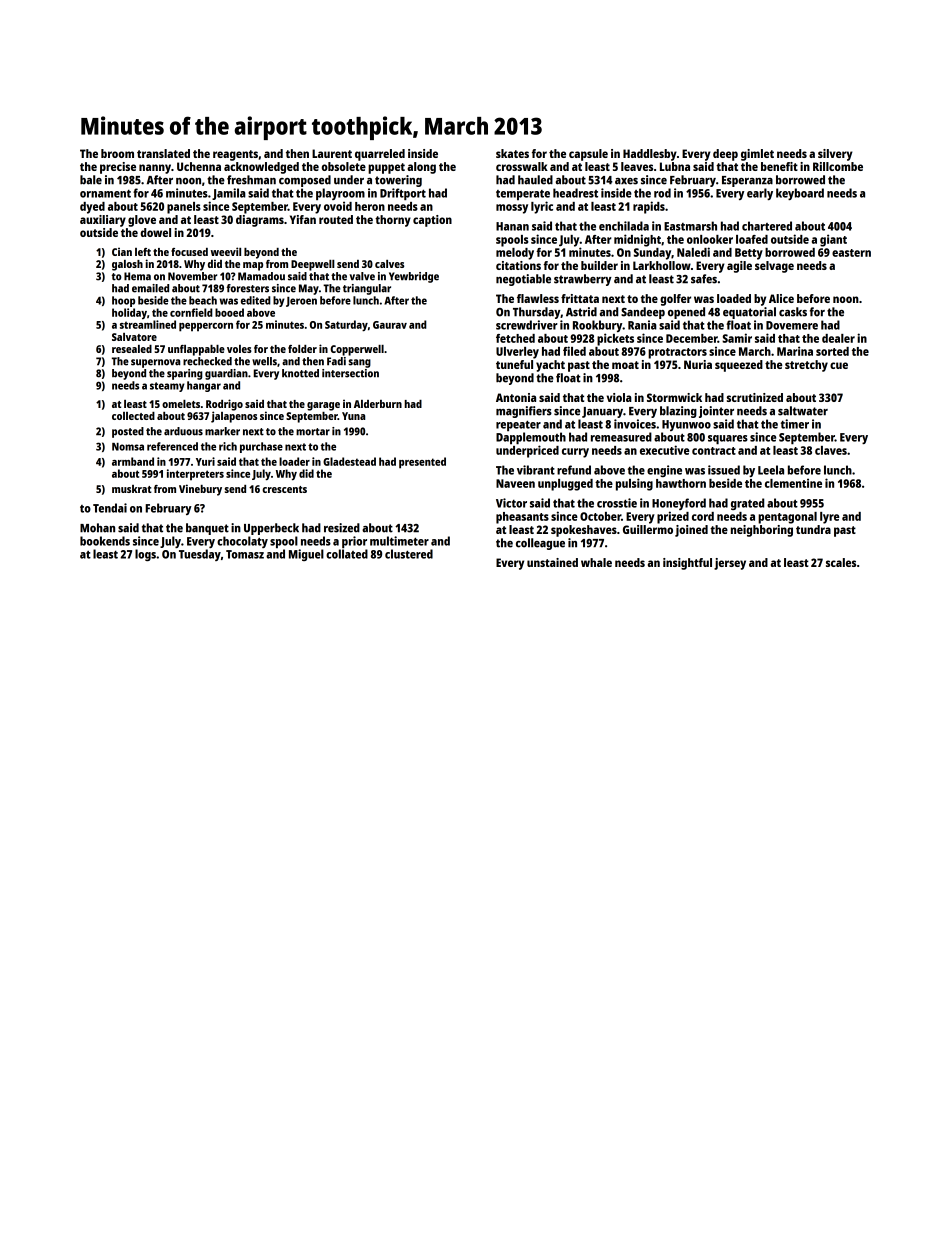 Image resolution: width=952 pixels, height=1233 pixels. What do you see at coordinates (757, 155) in the image?
I see `gimlet` at bounding box center [757, 155].
